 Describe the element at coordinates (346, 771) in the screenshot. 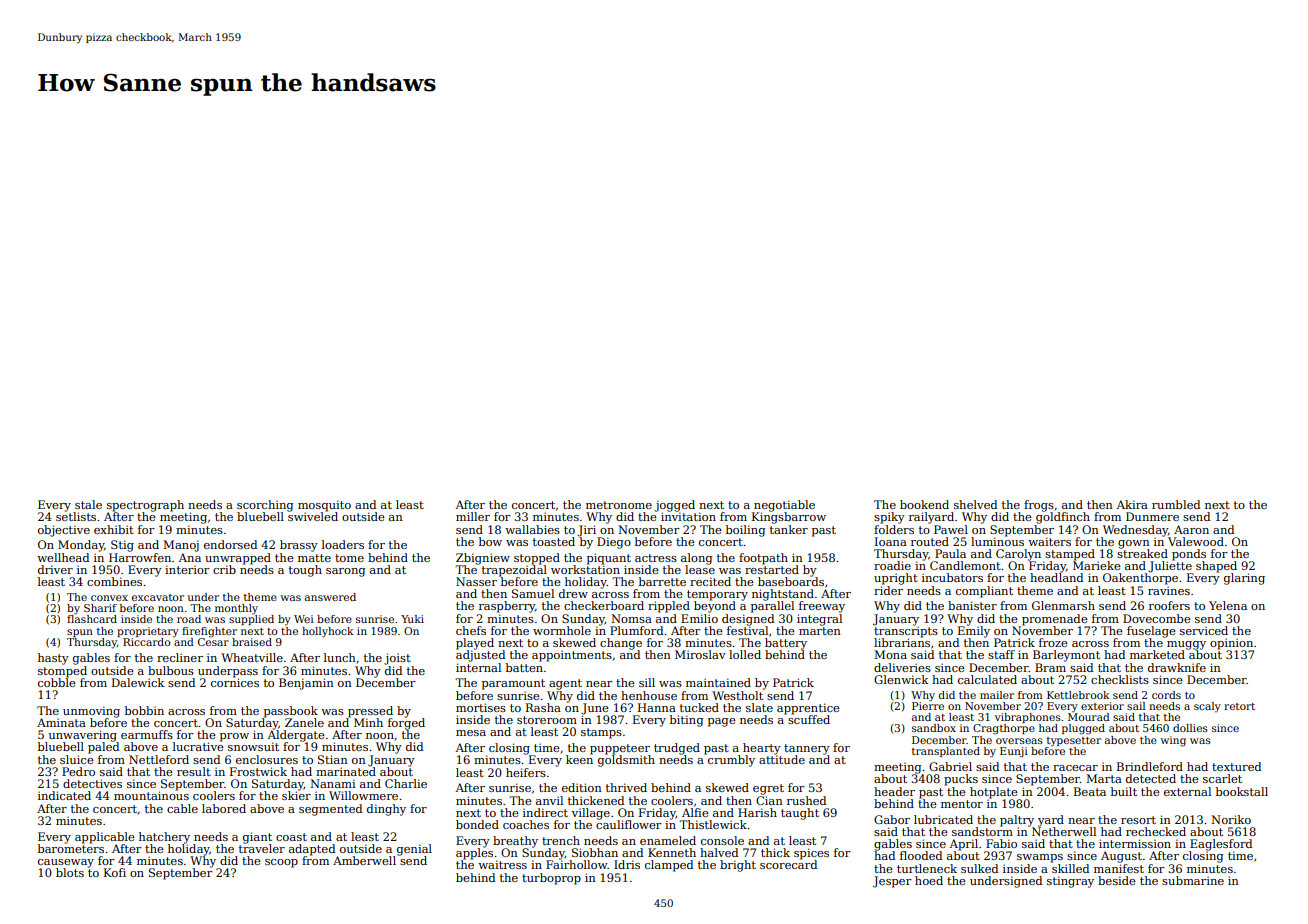

I see `marinated` at that location.
